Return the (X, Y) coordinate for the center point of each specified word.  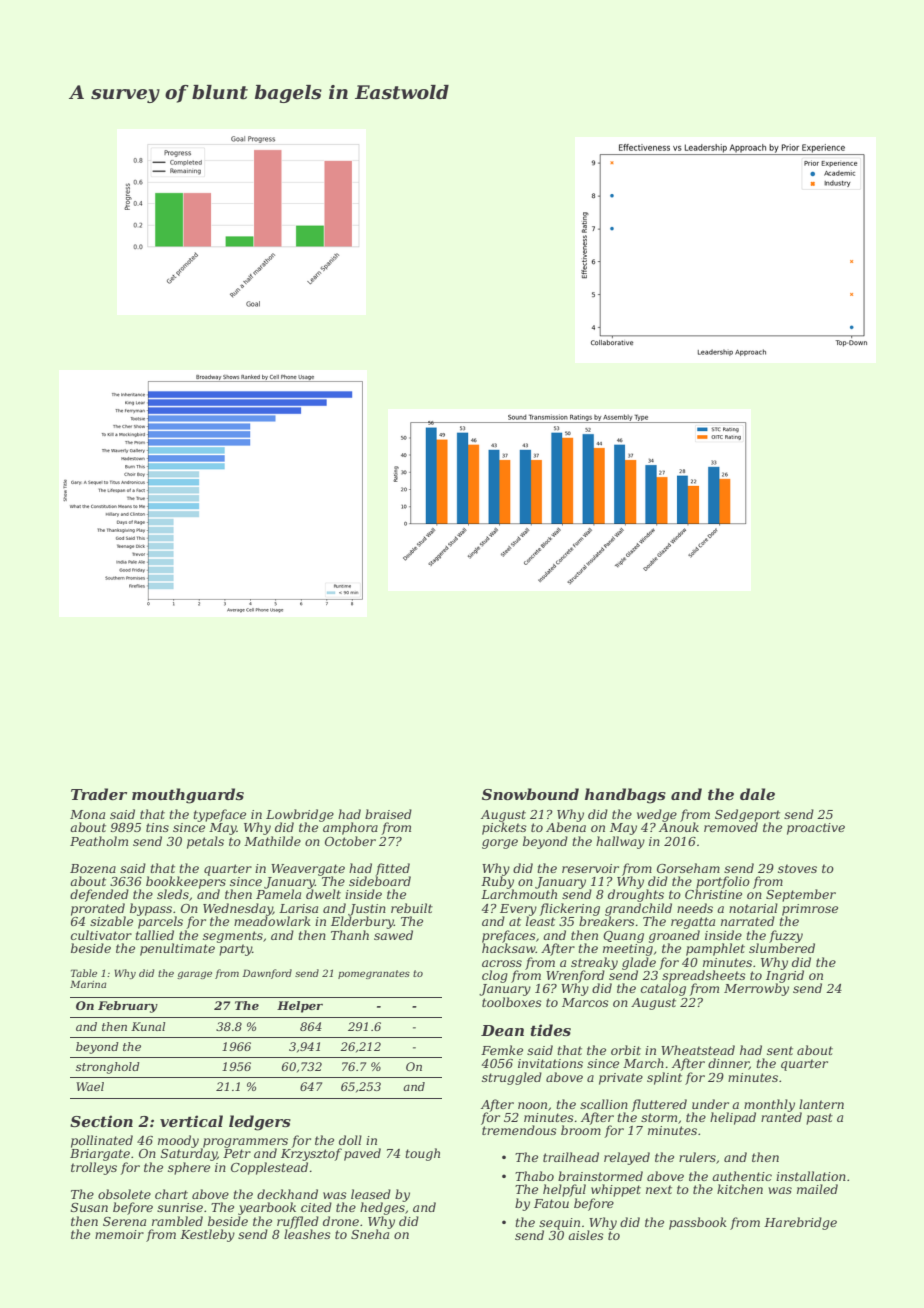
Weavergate (308, 870)
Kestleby (207, 1235)
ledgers (260, 1123)
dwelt (323, 894)
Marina (88, 984)
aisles (586, 1235)
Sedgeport (747, 815)
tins (157, 827)
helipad (733, 1118)
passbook (698, 1223)
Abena (566, 827)
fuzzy (786, 936)
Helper (300, 1007)
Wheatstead (698, 1050)
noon (532, 1105)
